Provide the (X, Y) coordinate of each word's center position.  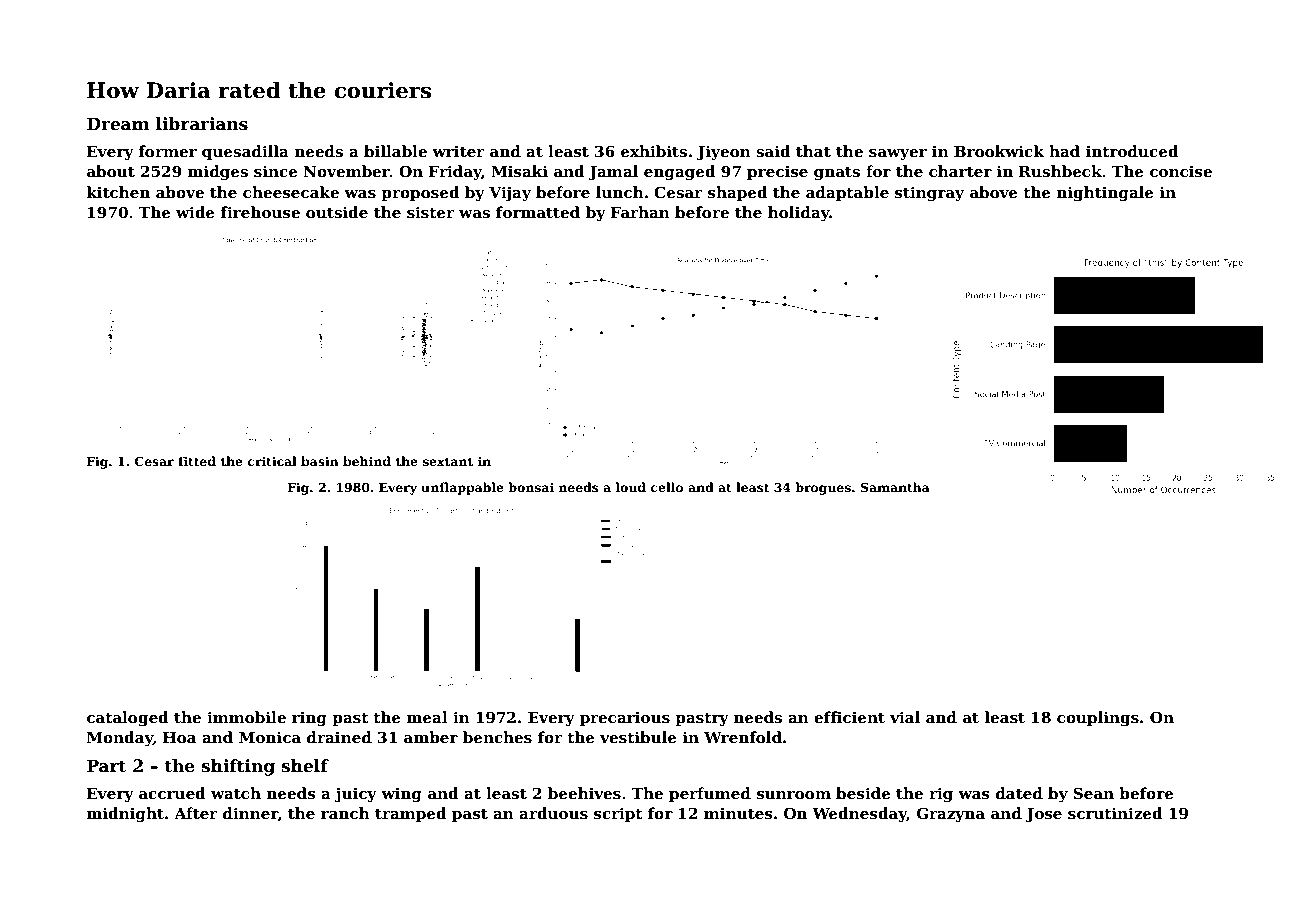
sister (430, 212)
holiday (799, 214)
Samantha (895, 487)
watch (236, 793)
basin (320, 461)
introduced (1132, 151)
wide (195, 212)
